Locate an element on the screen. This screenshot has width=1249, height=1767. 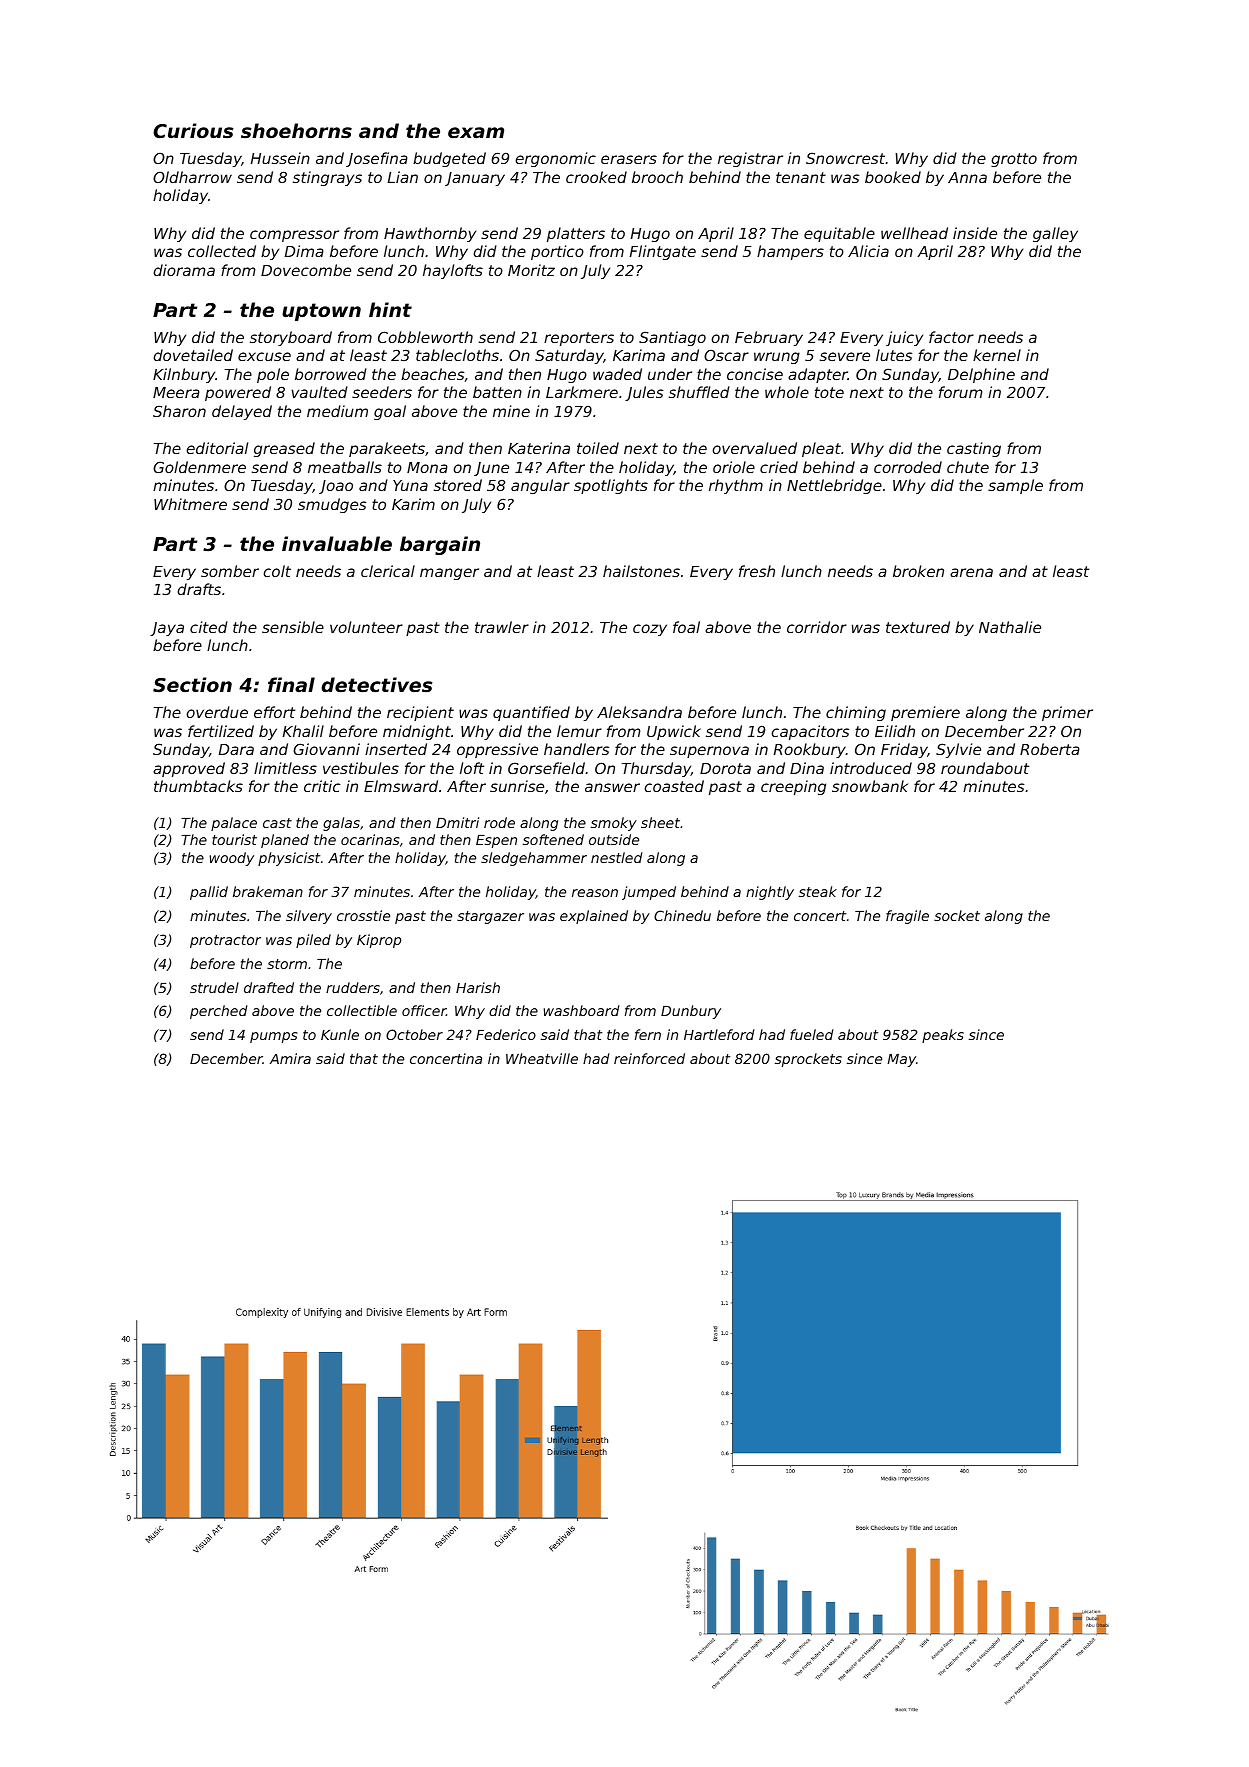
rhythm is located at coordinates (736, 486).
